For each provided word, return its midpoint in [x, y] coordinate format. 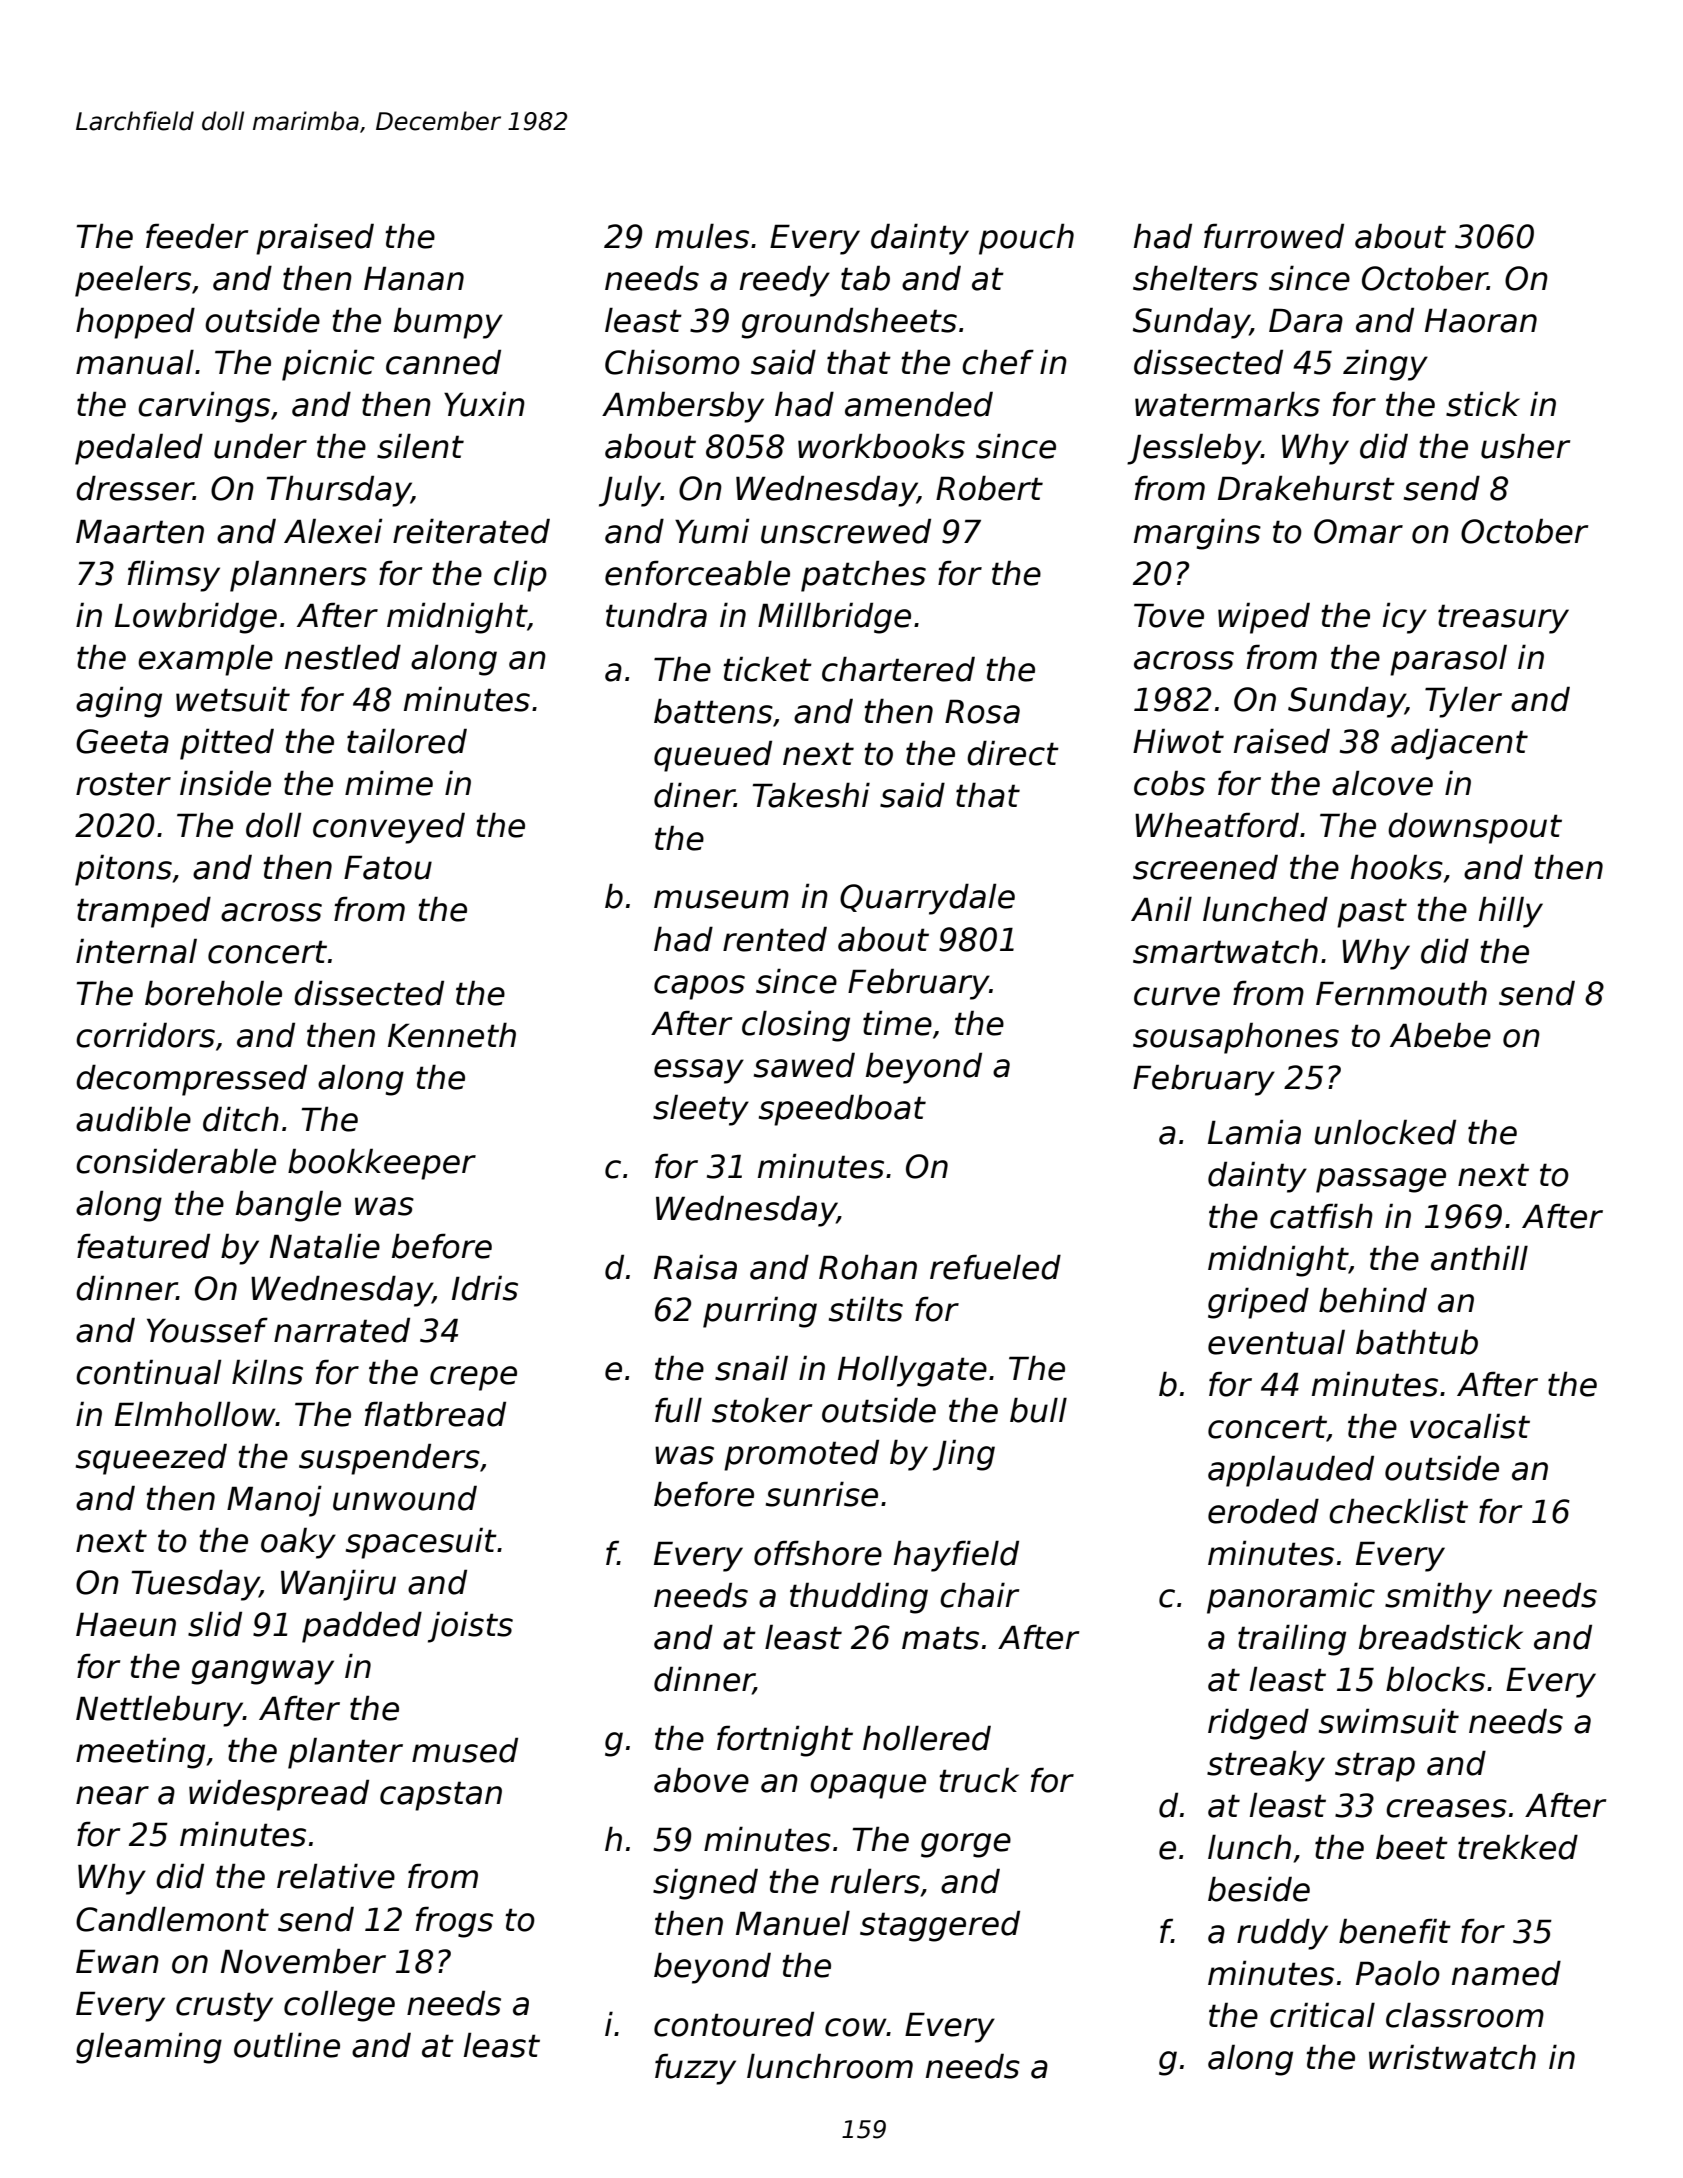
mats [940, 1638]
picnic [328, 365]
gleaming [149, 2048]
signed [705, 1884]
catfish [1321, 1216]
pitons [123, 870]
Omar [1358, 531]
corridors [145, 1035]
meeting [140, 1753]
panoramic [1291, 1598]
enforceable [697, 573]
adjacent [1459, 744]
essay [699, 1071]
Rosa [982, 711]
